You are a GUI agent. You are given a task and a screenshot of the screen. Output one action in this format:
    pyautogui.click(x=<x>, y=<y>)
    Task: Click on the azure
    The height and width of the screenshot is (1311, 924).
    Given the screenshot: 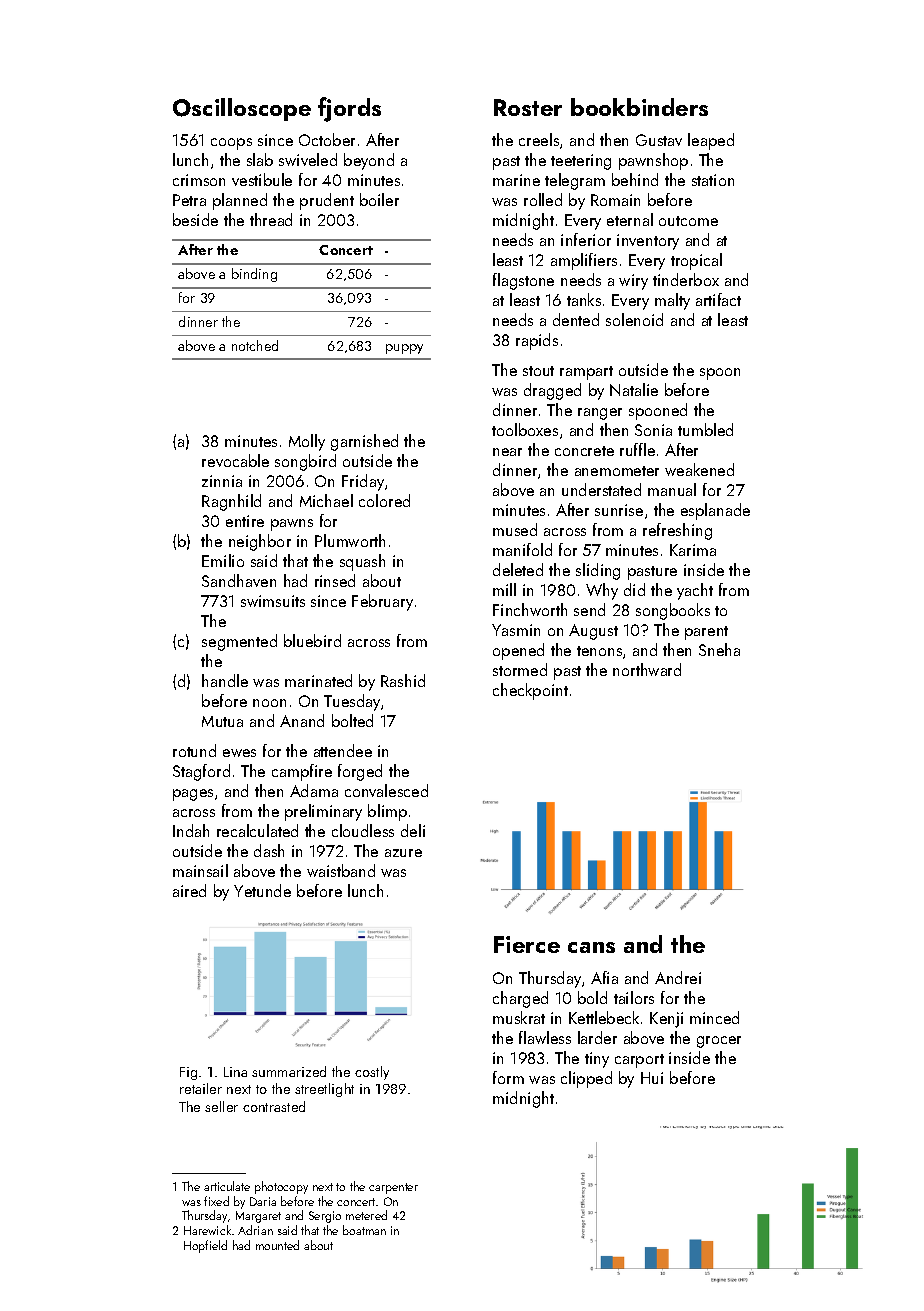 What is the action you would take?
    pyautogui.click(x=403, y=853)
